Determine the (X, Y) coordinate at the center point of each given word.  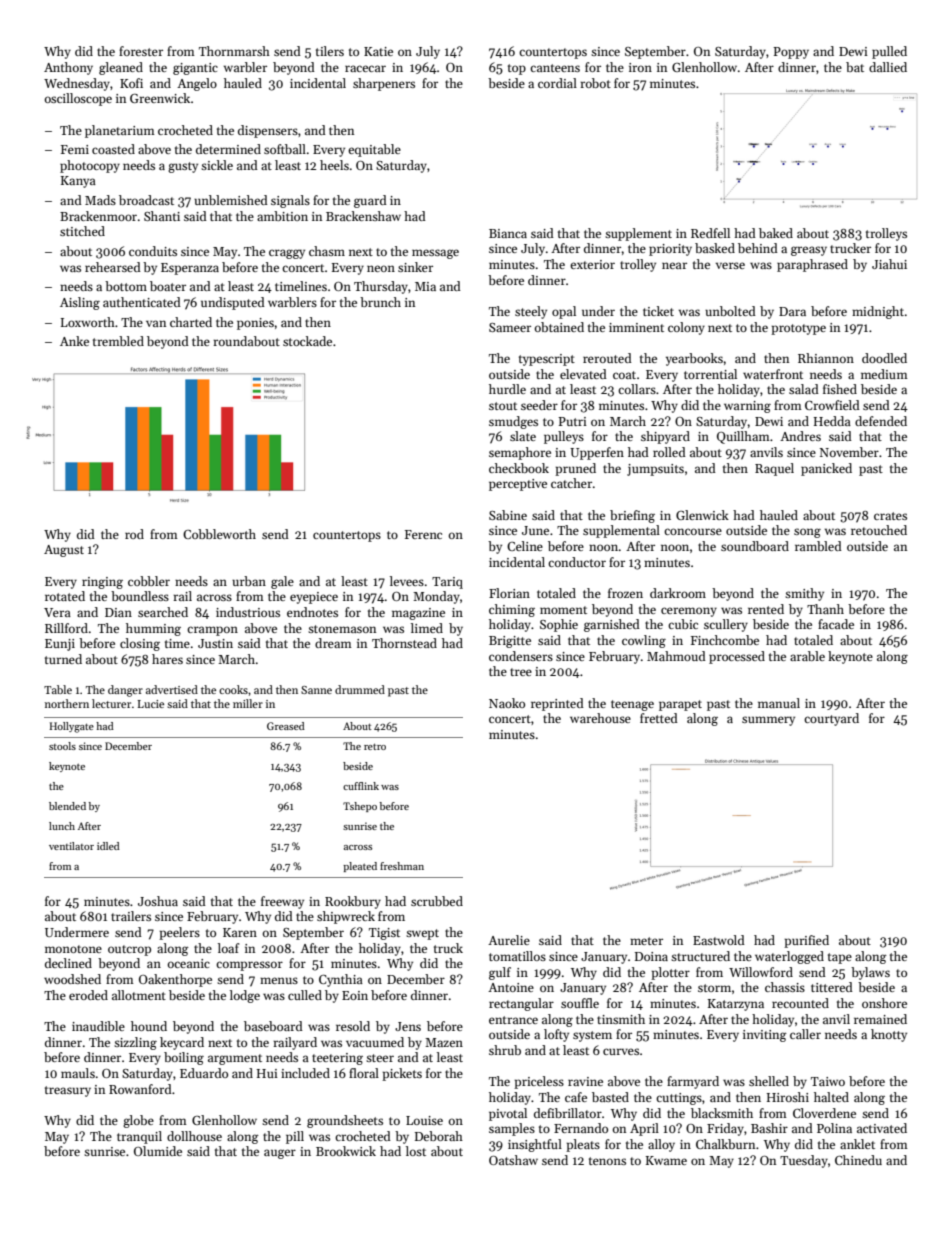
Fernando (581, 1128)
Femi (75, 149)
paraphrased (812, 265)
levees (407, 581)
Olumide (158, 1151)
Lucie (150, 704)
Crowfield (832, 405)
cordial (557, 83)
